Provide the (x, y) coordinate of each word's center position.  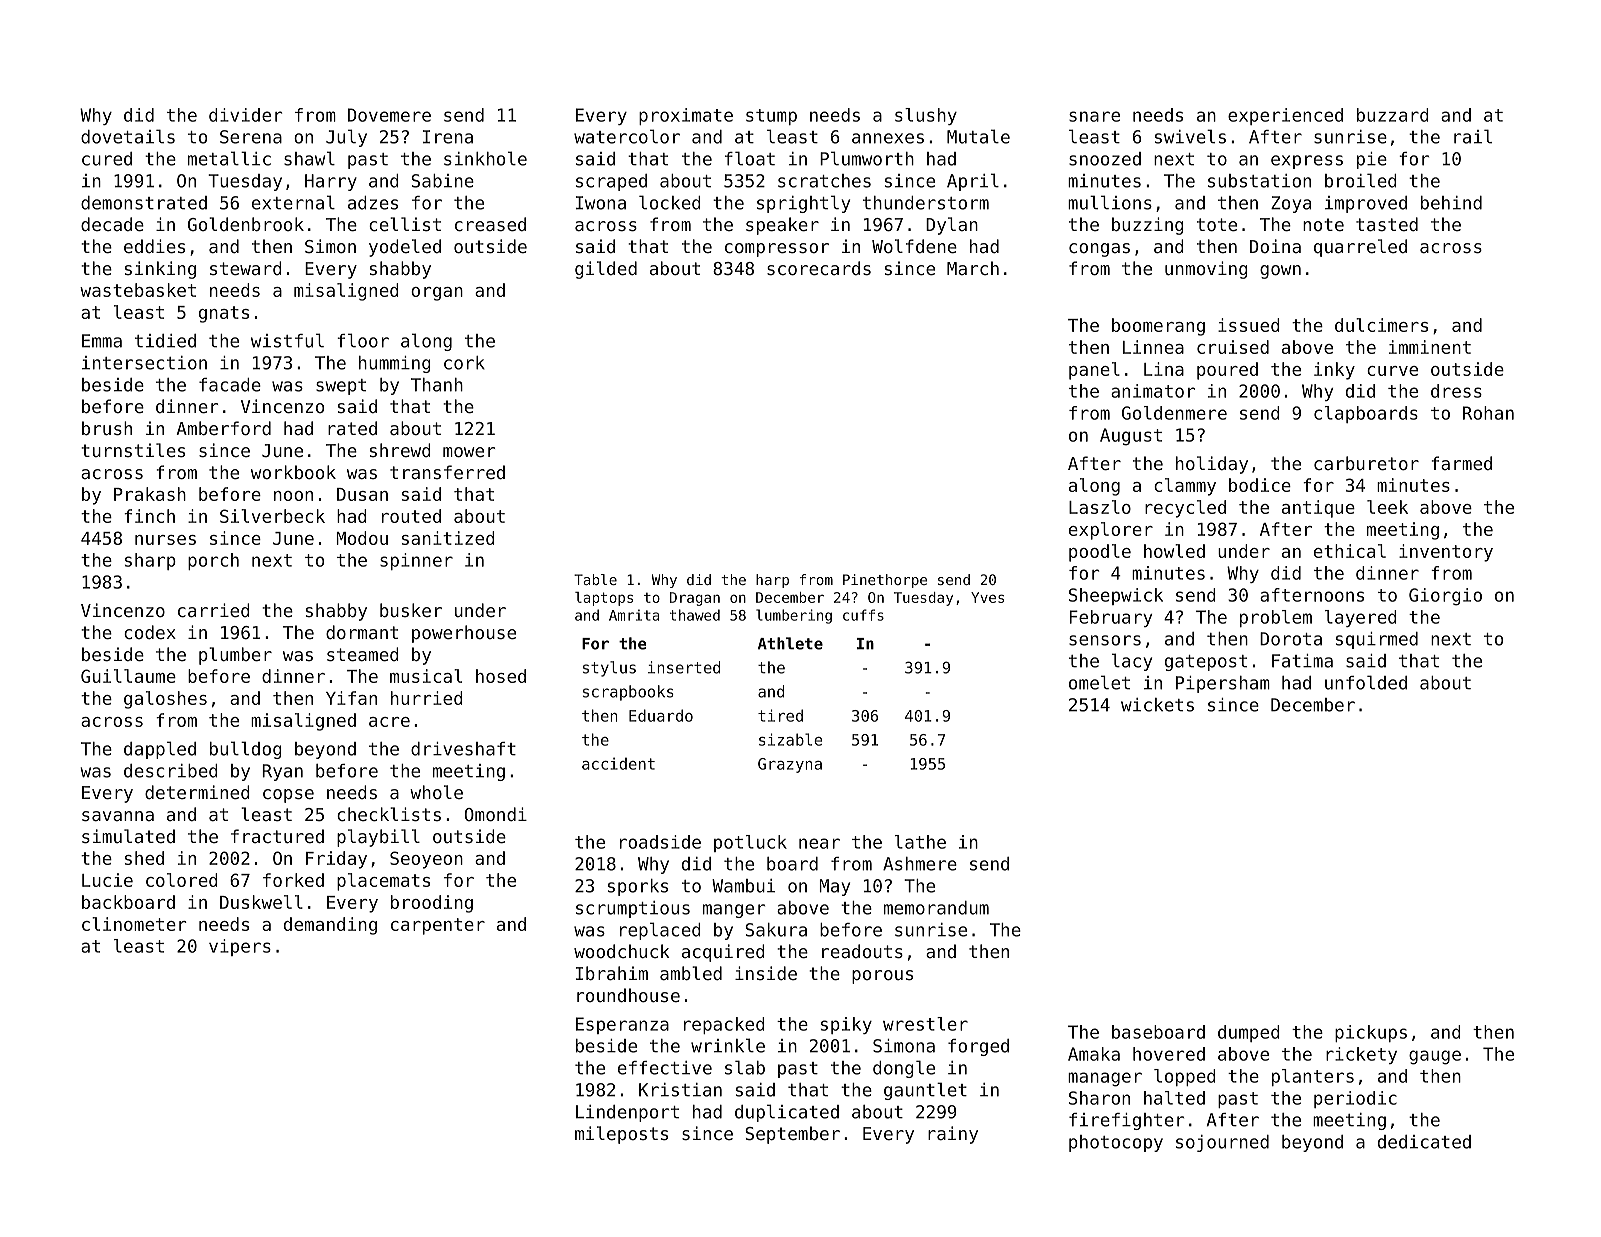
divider (245, 115)
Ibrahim (612, 973)
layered (1361, 618)
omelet (1099, 682)
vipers (240, 947)
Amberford (223, 428)
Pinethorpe (885, 581)
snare (1094, 116)
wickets (1157, 705)
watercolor (627, 136)
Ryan (282, 772)
